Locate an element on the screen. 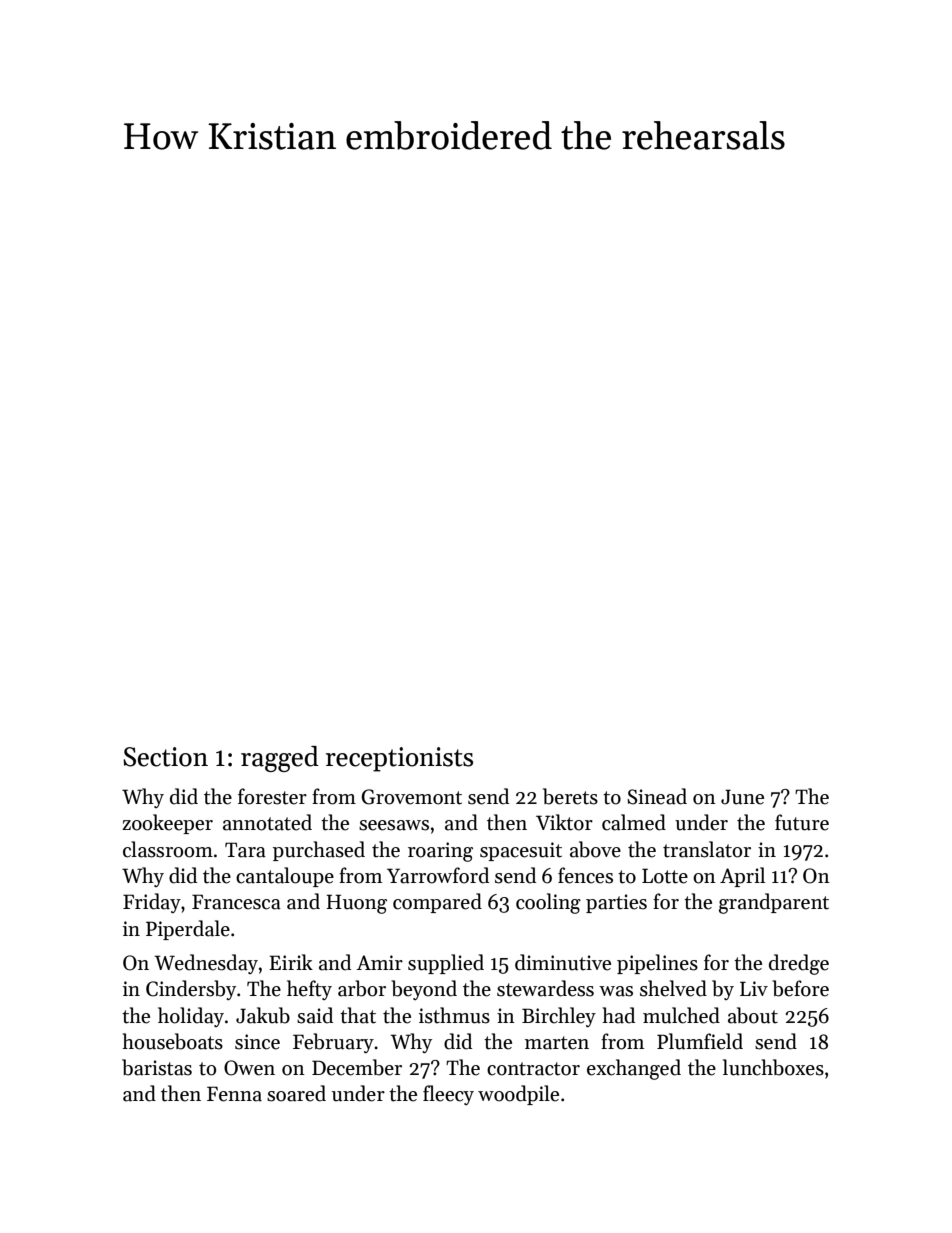 The image size is (952, 1233). receptionists is located at coordinates (399, 759).
